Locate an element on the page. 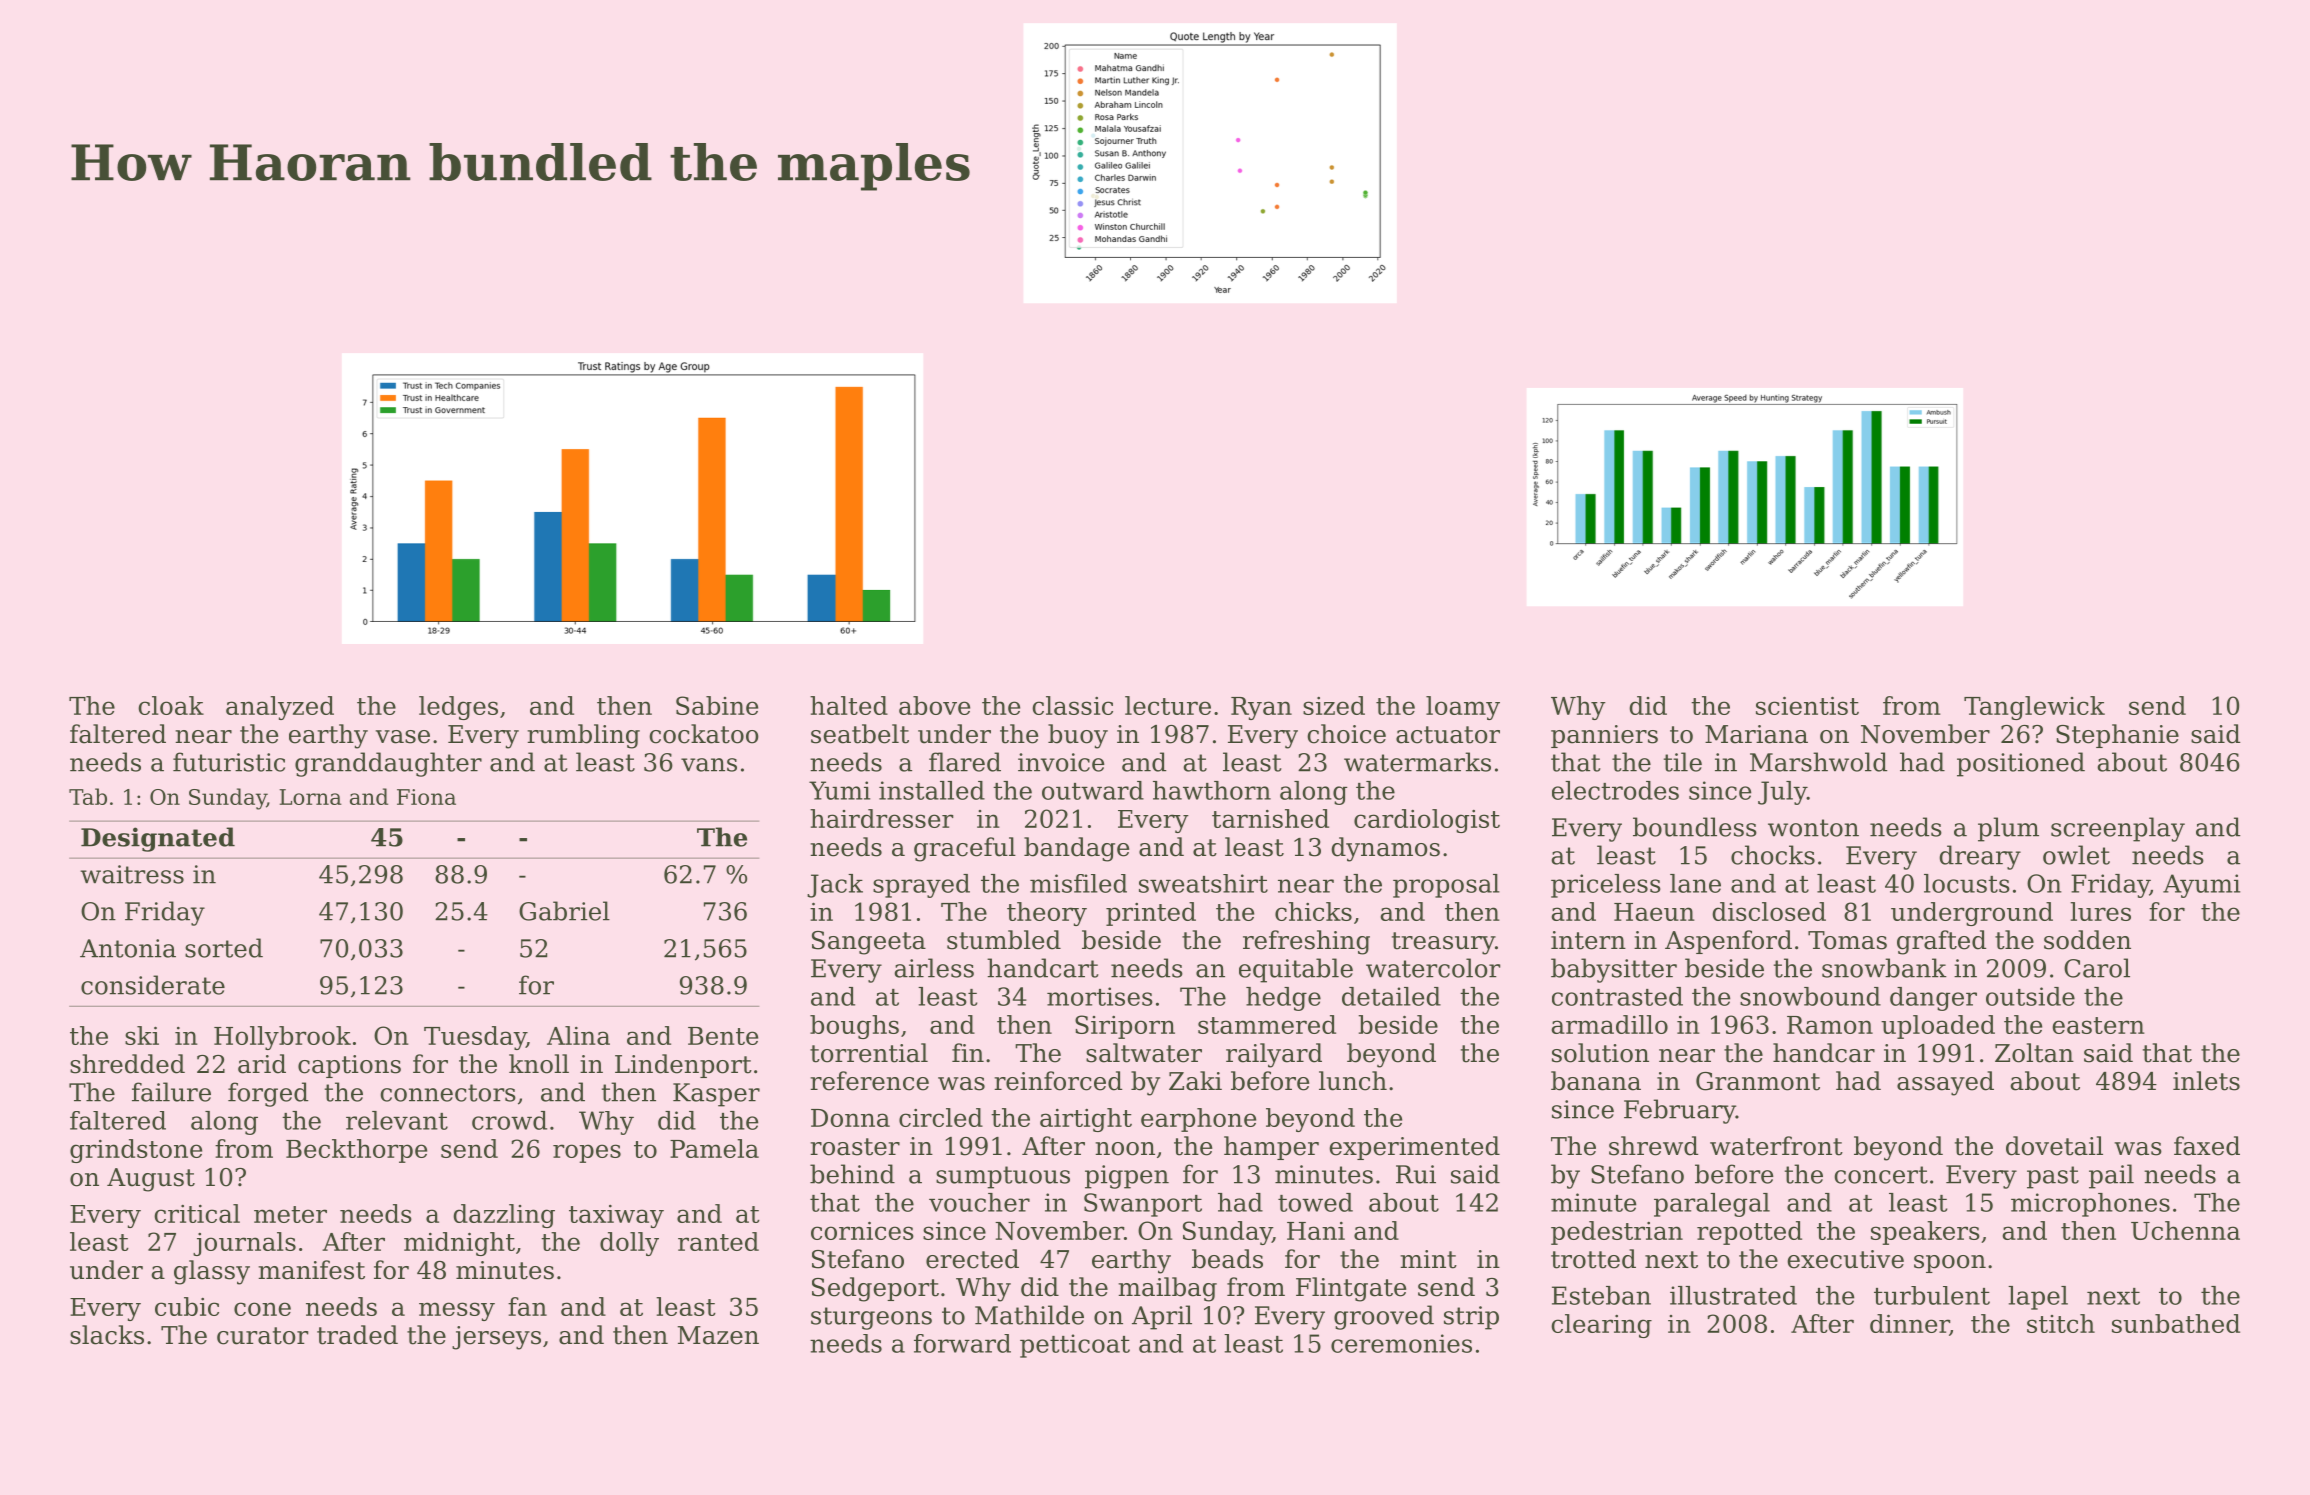 The width and height of the document is (2310, 1495). Tanglewick is located at coordinates (2034, 708).
